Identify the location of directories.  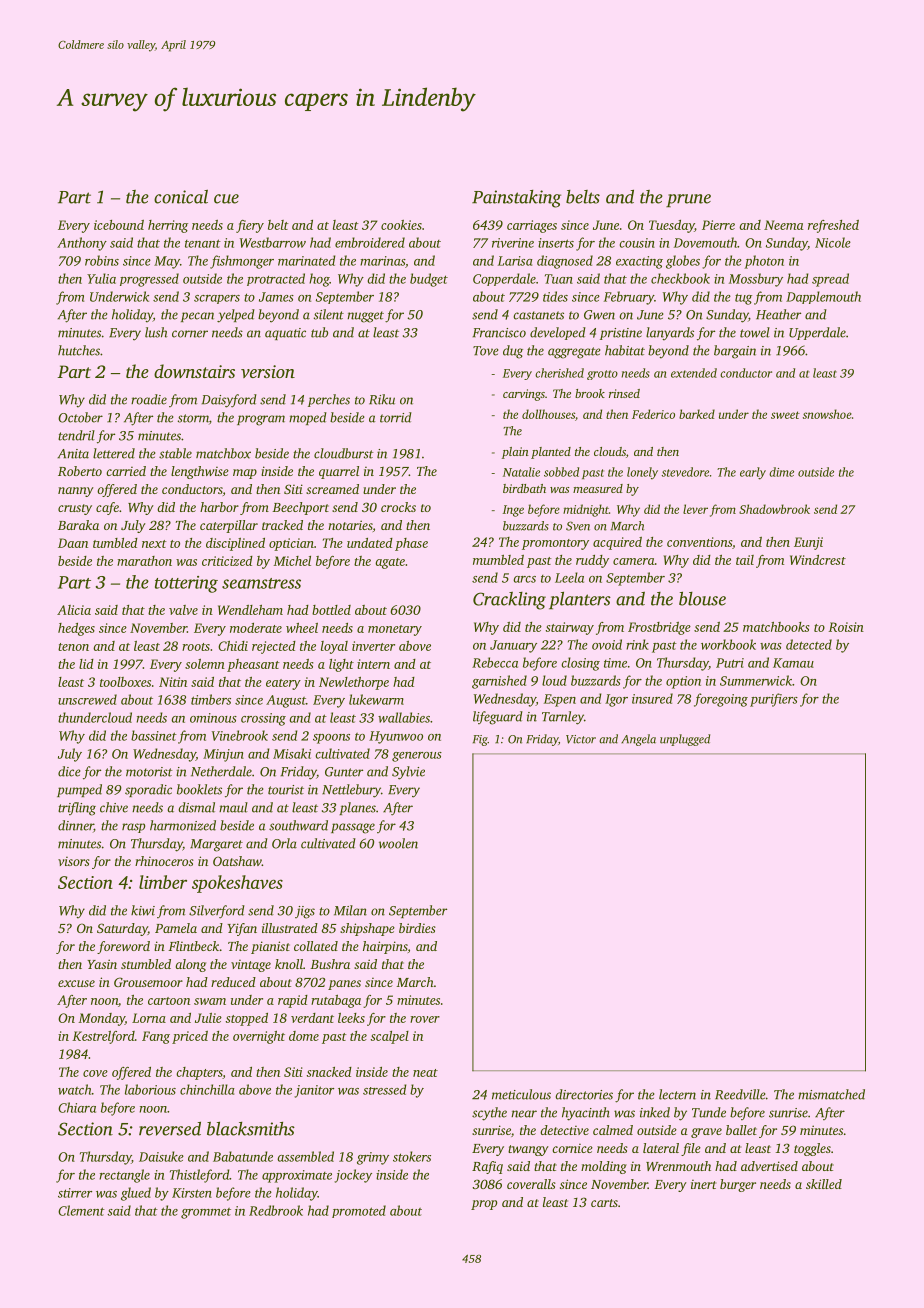
(584, 1094).
